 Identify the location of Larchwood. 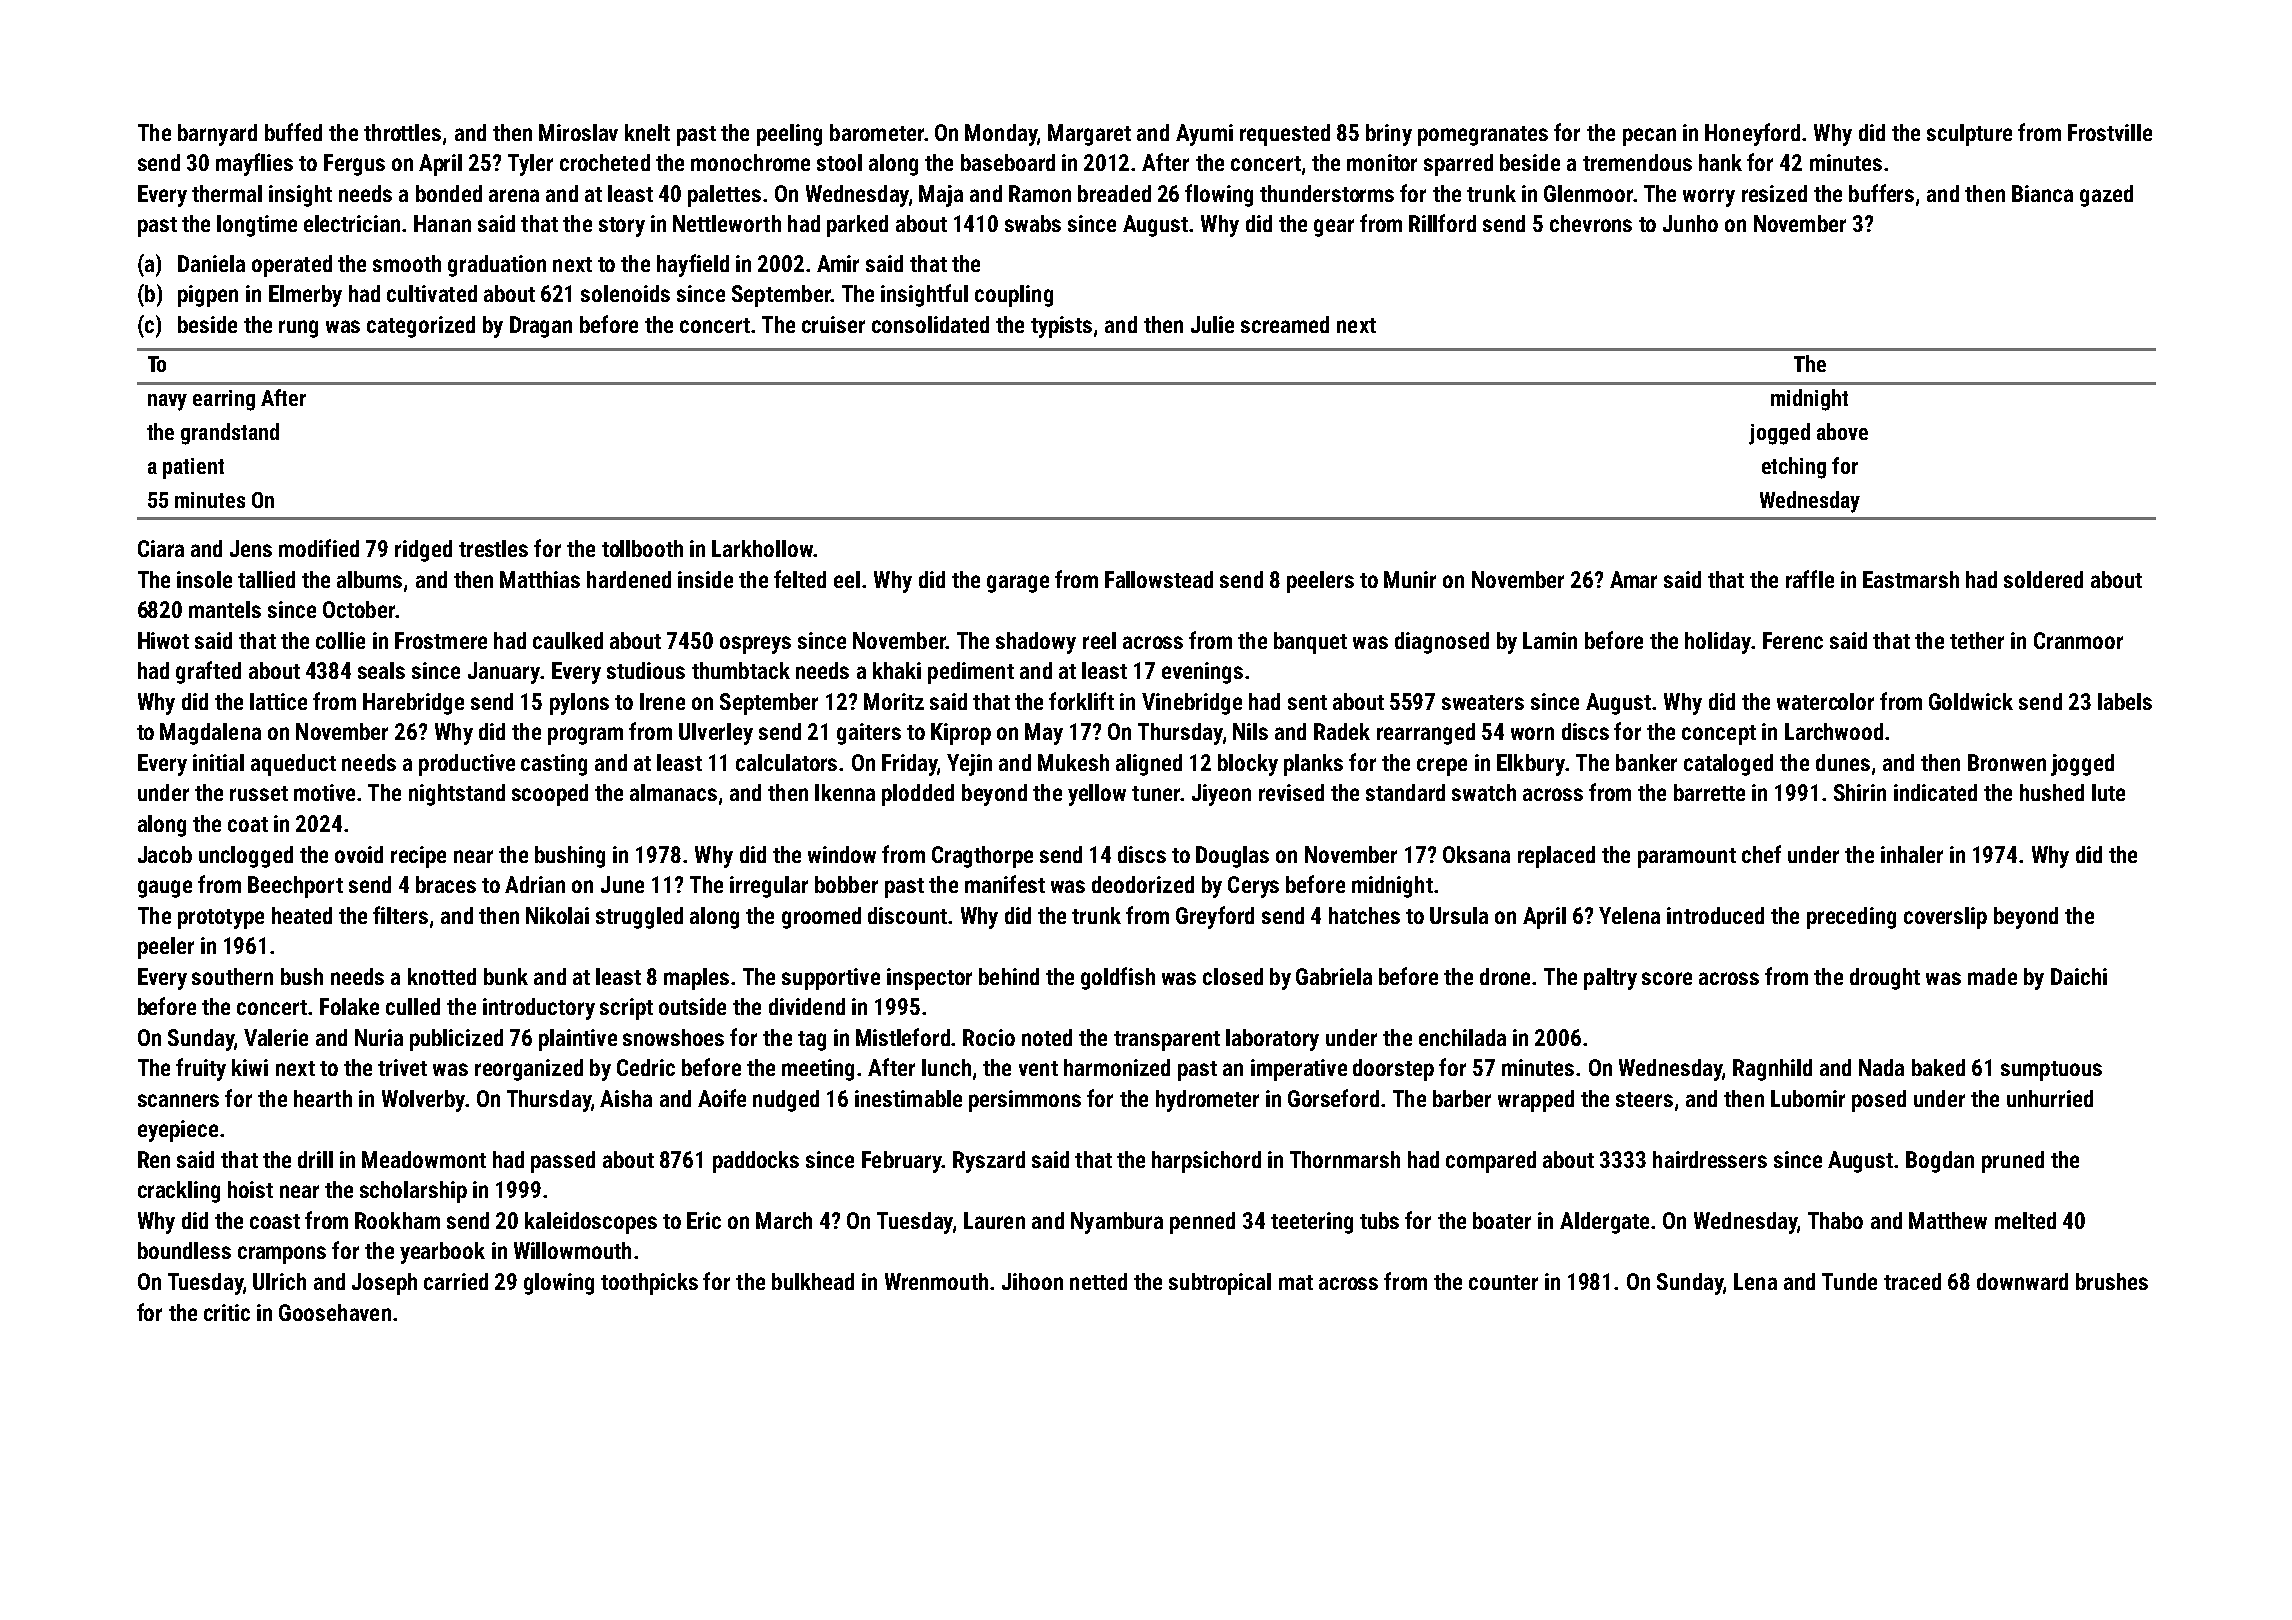
(1834, 731).
